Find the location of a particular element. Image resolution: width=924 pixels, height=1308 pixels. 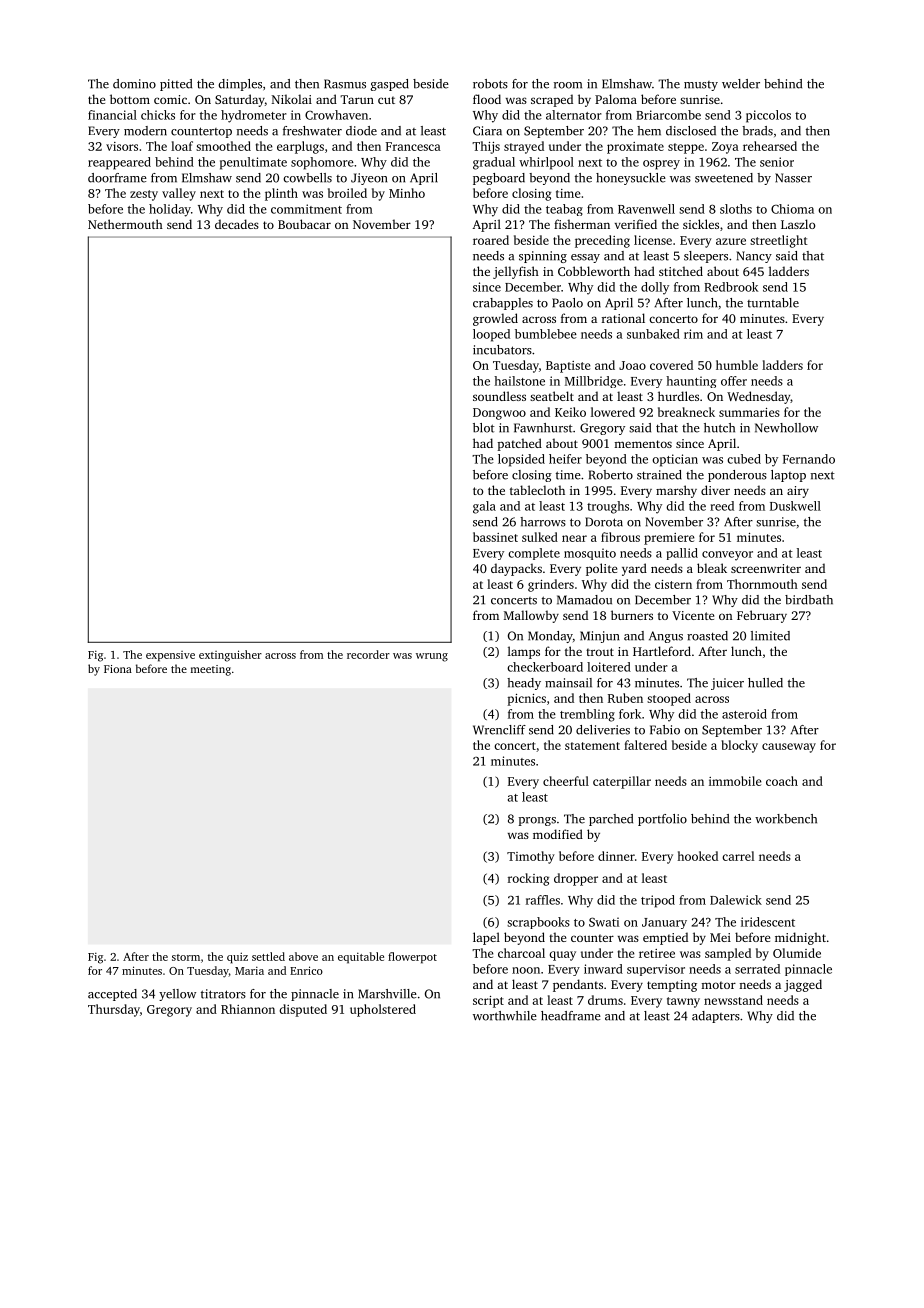

welder is located at coordinates (741, 84).
